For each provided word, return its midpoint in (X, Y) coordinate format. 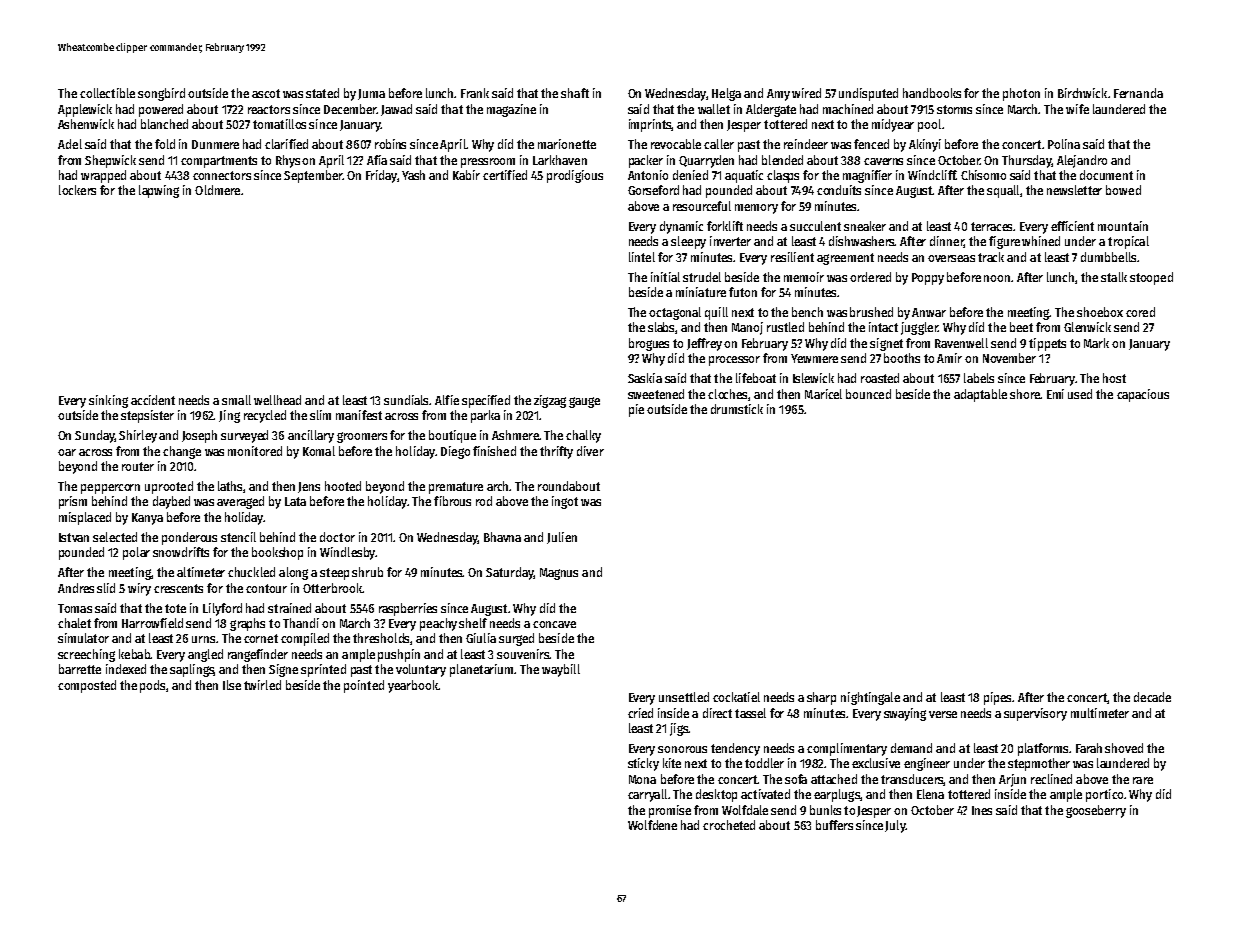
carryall (647, 795)
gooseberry (1096, 811)
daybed (171, 502)
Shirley (138, 436)
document (1106, 175)
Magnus (559, 574)
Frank (475, 93)
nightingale (870, 698)
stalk (1114, 277)
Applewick (85, 110)
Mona (642, 779)
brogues (649, 344)
